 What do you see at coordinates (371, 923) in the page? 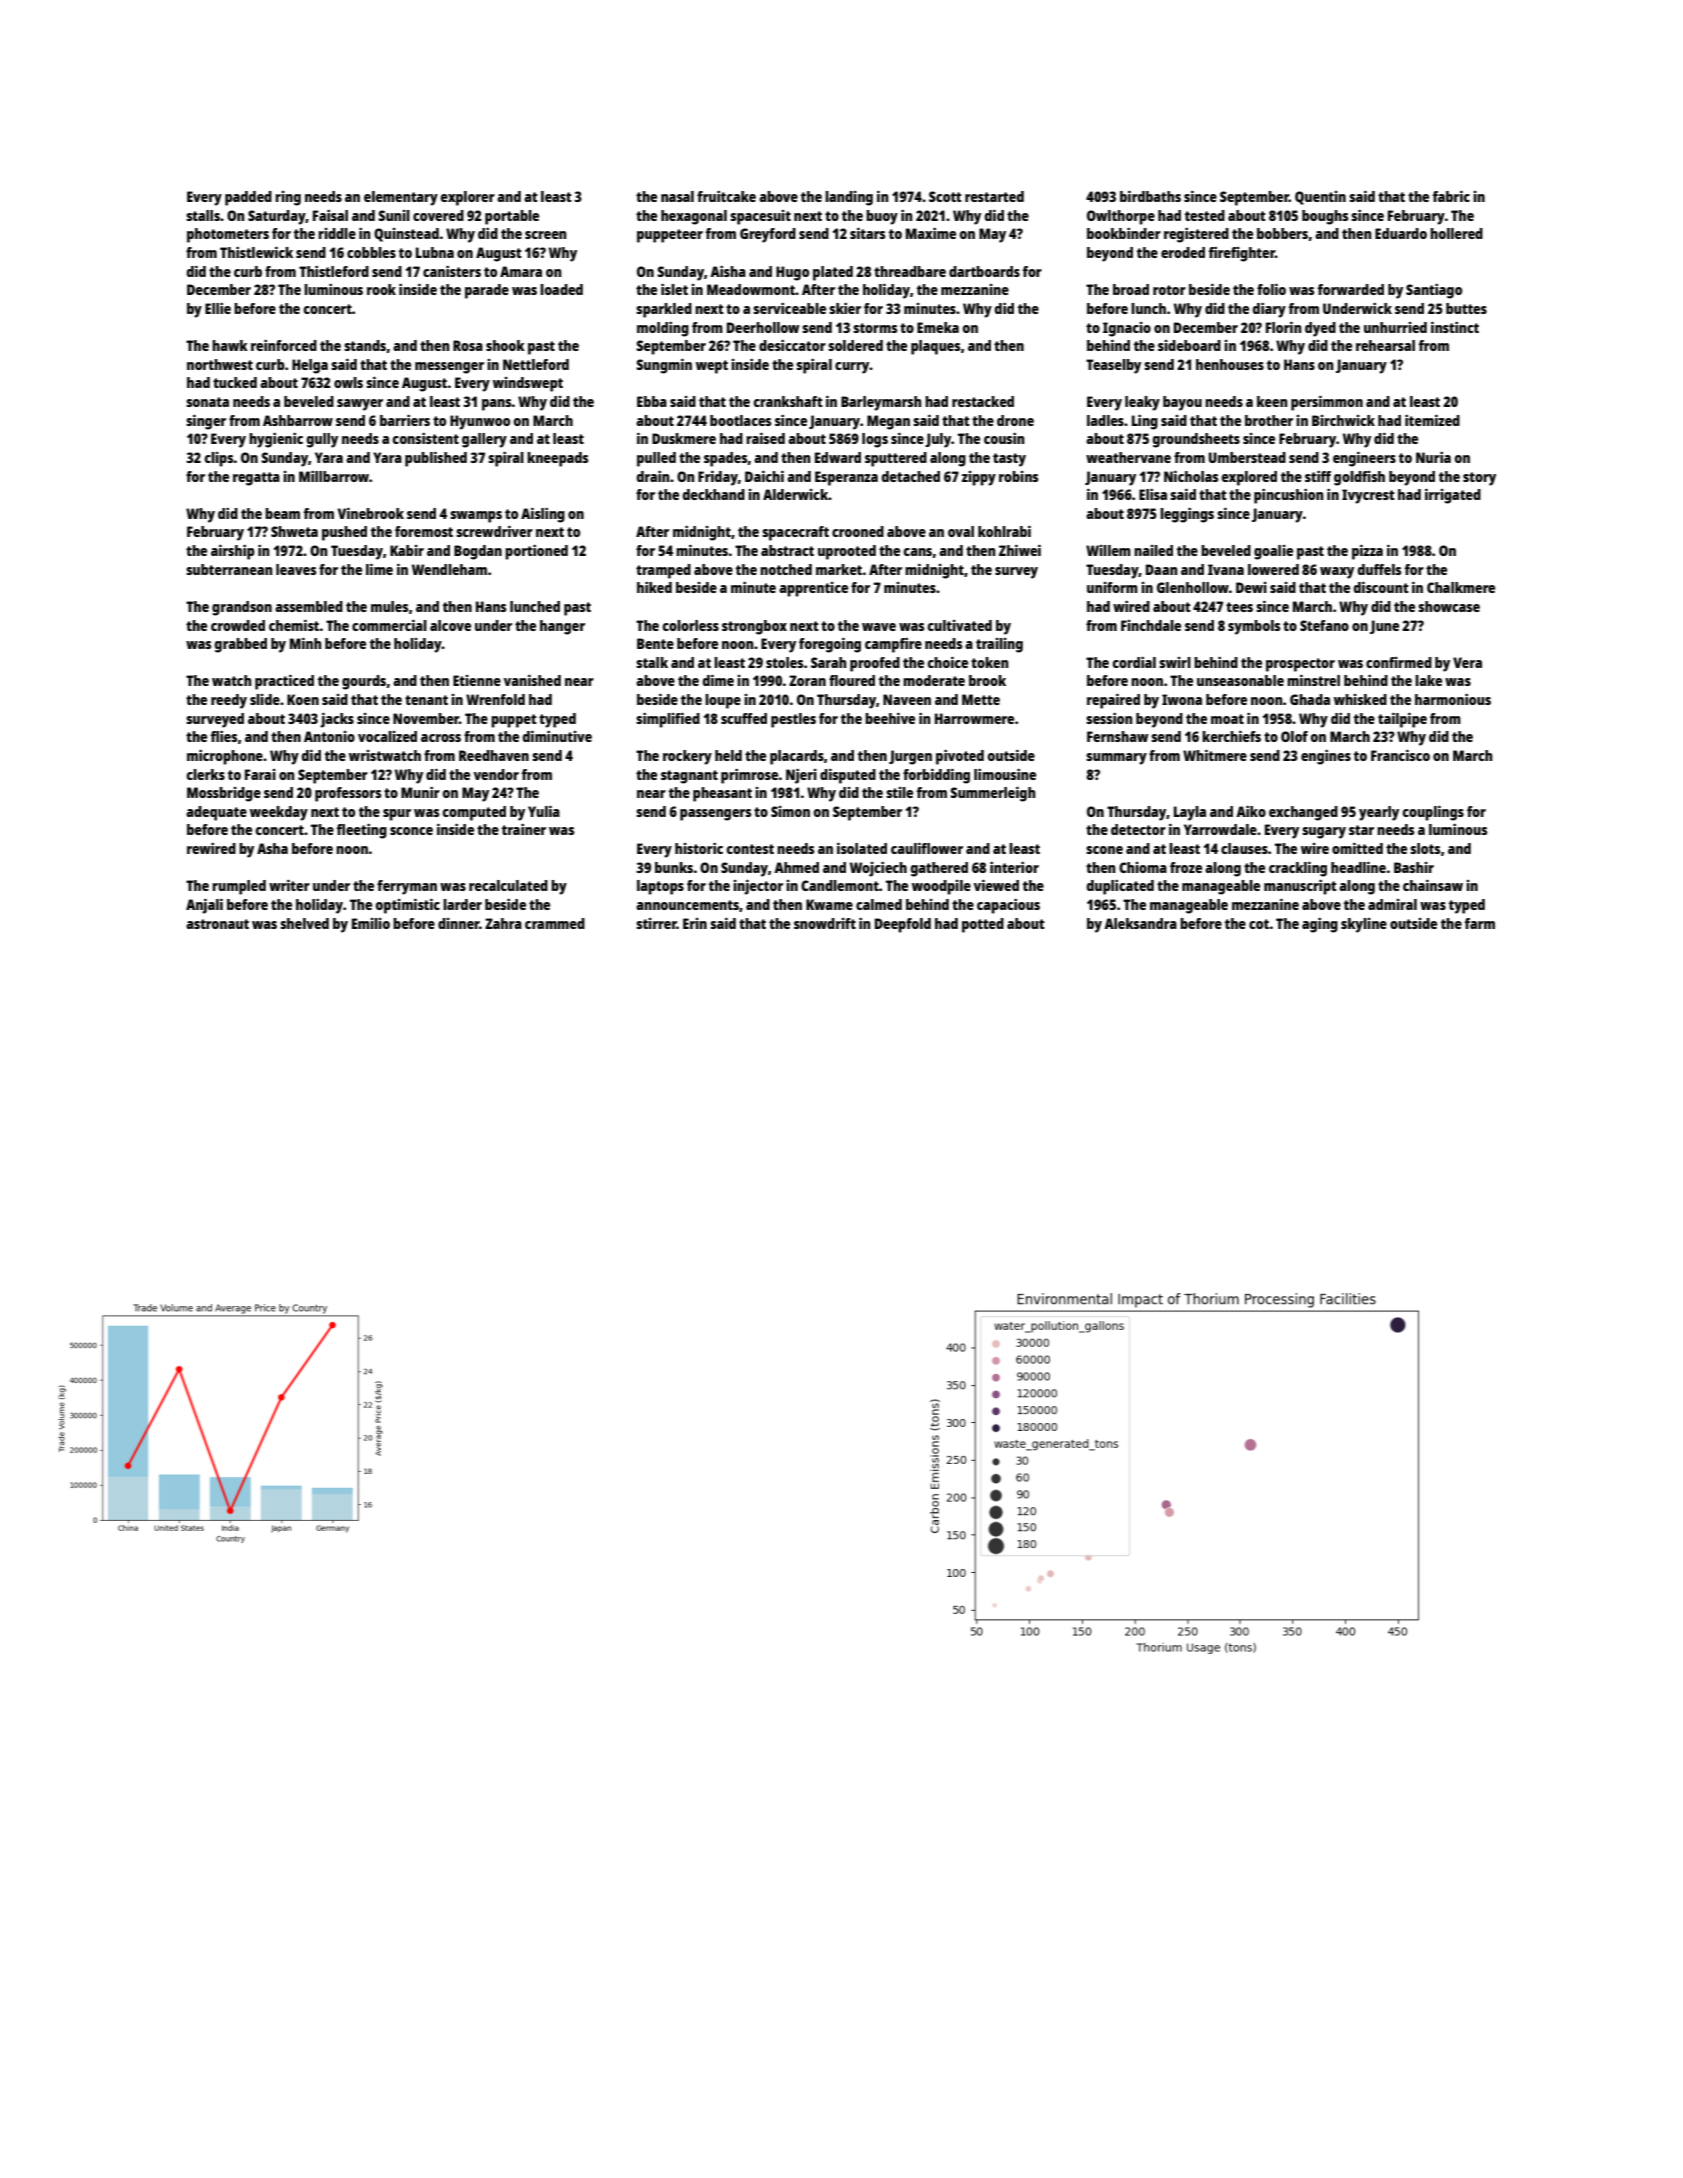
I see `Emilio` at bounding box center [371, 923].
